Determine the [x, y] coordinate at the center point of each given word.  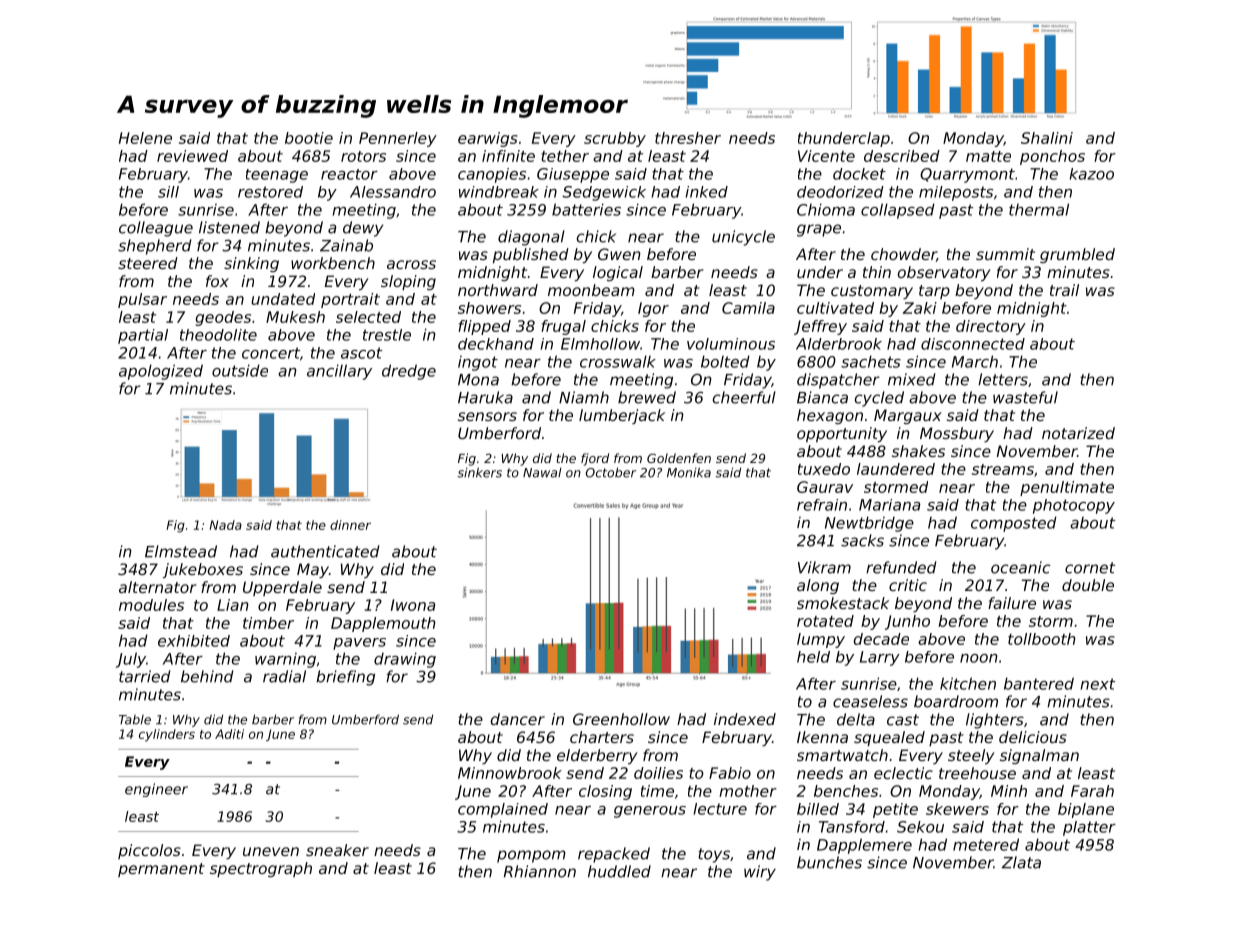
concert [271, 353]
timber [268, 623]
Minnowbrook [510, 773]
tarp [934, 292]
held [813, 657]
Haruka [485, 397]
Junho [907, 622]
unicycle [743, 238]
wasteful [1025, 397]
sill [168, 192]
